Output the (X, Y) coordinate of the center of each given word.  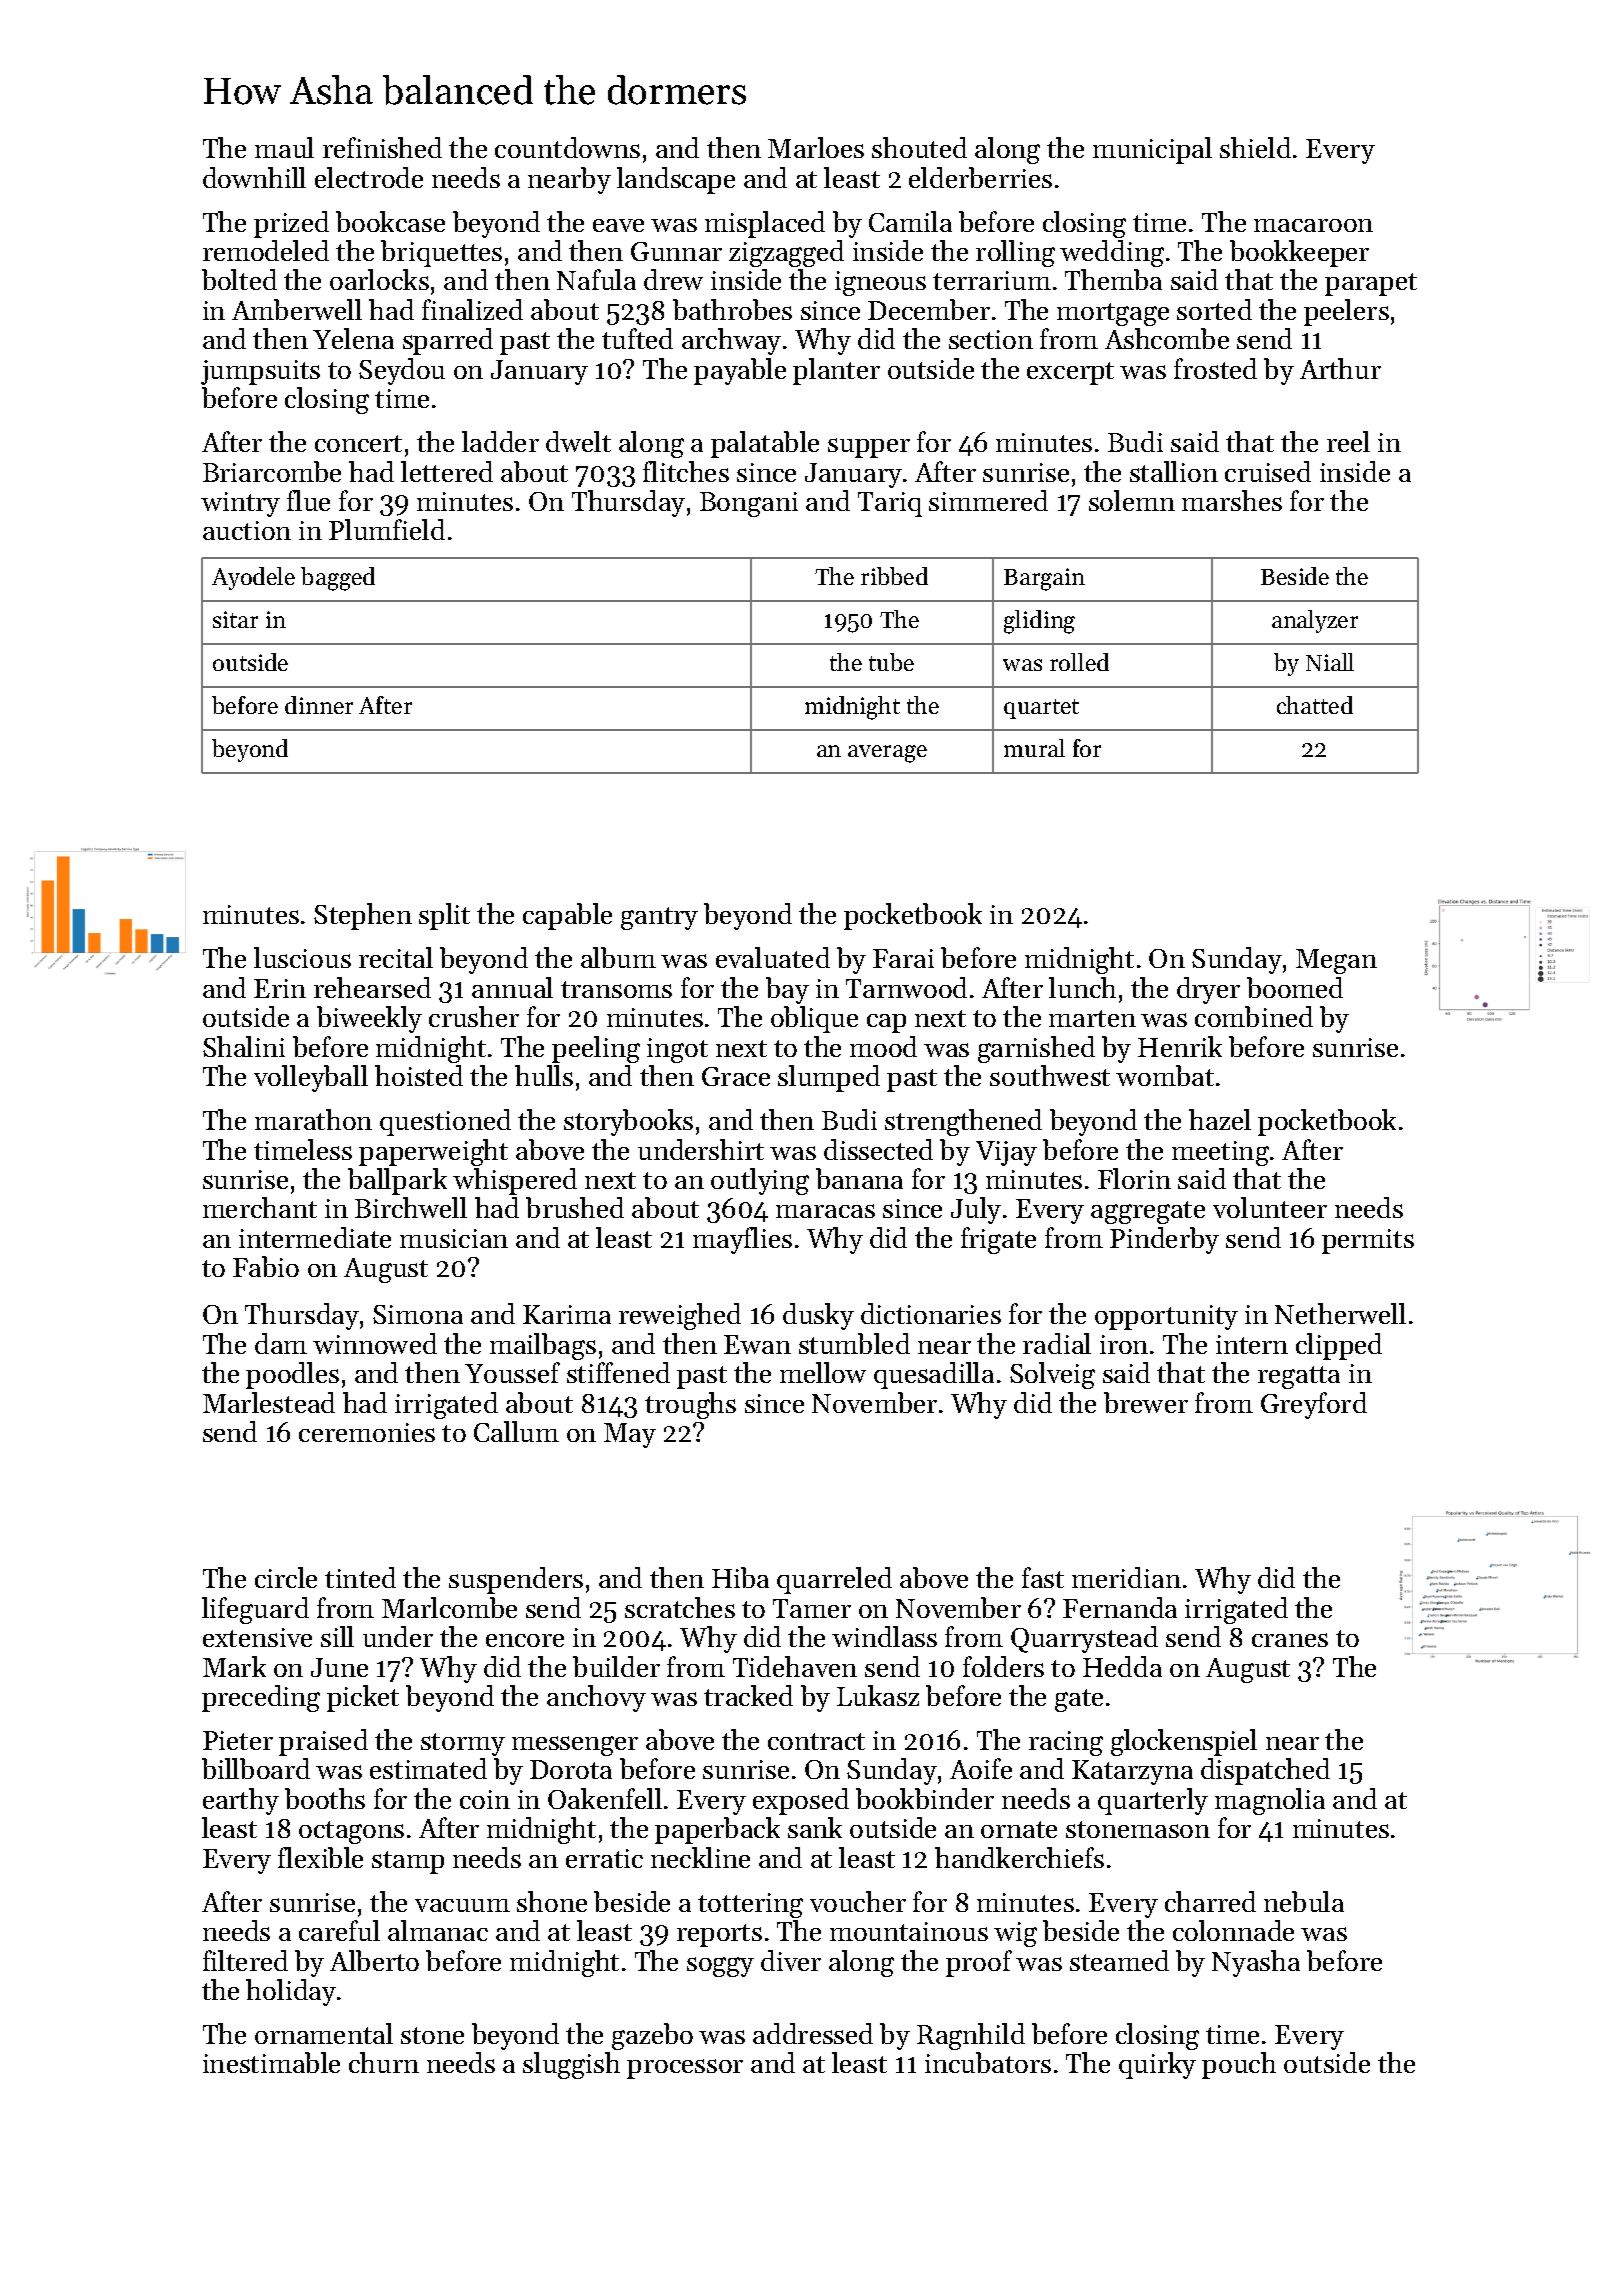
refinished (382, 147)
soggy (720, 1967)
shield (1255, 147)
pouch (1239, 2065)
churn (384, 2062)
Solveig (1052, 1375)
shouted (919, 147)
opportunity (1166, 1317)
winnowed (375, 1343)
